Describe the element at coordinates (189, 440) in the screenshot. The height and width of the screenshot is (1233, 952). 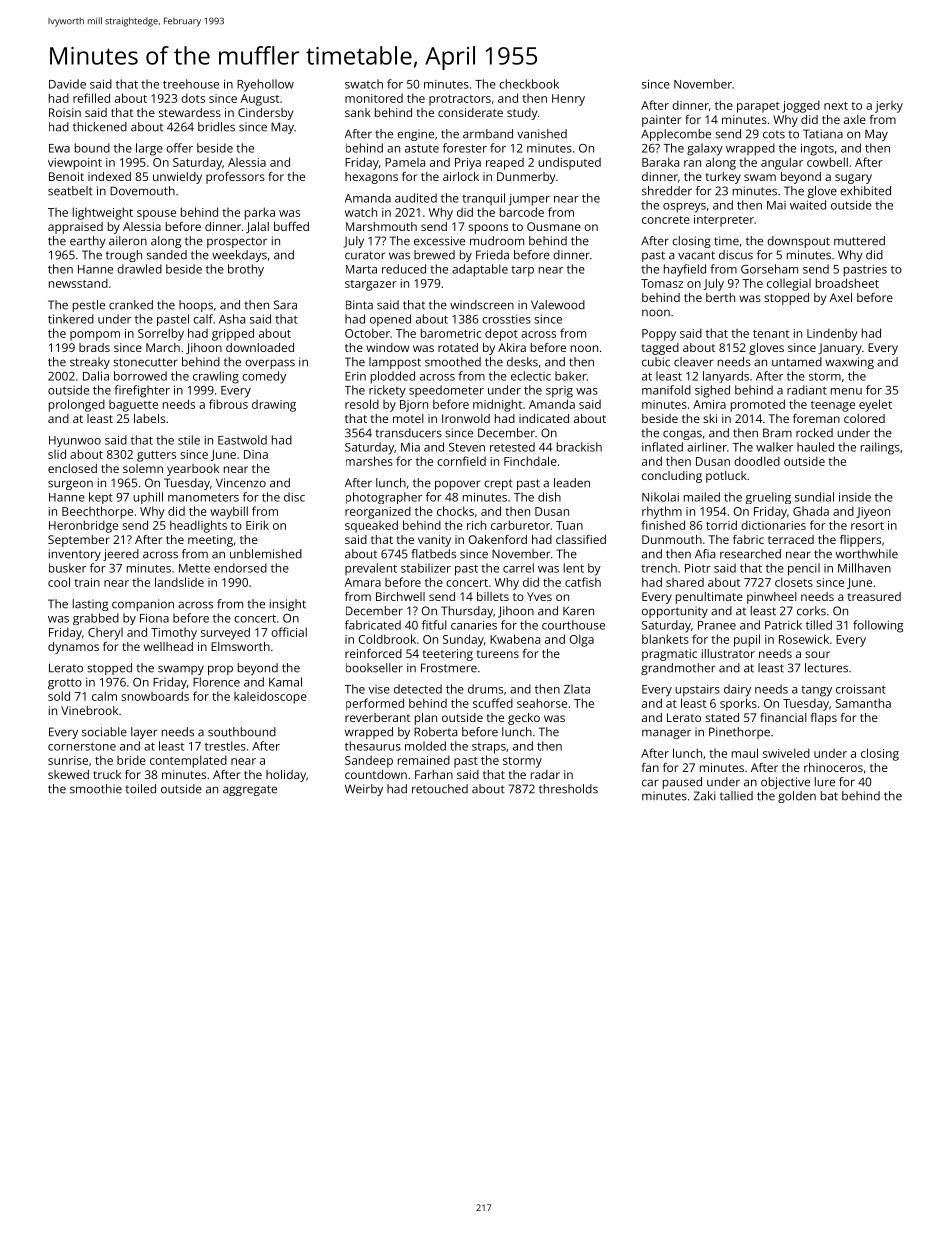
I see `stile` at that location.
